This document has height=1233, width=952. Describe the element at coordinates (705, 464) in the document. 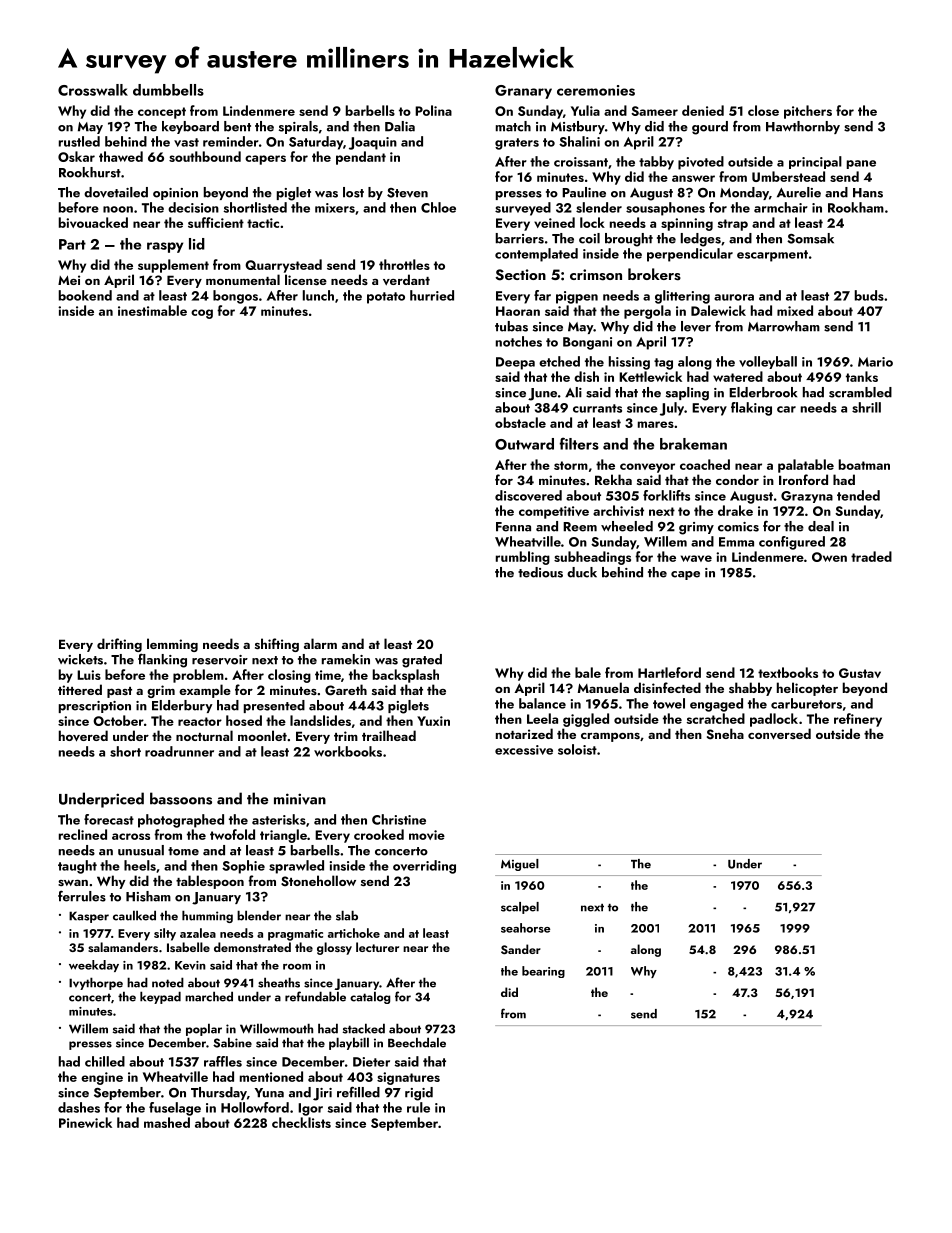

I see `coached` at that location.
